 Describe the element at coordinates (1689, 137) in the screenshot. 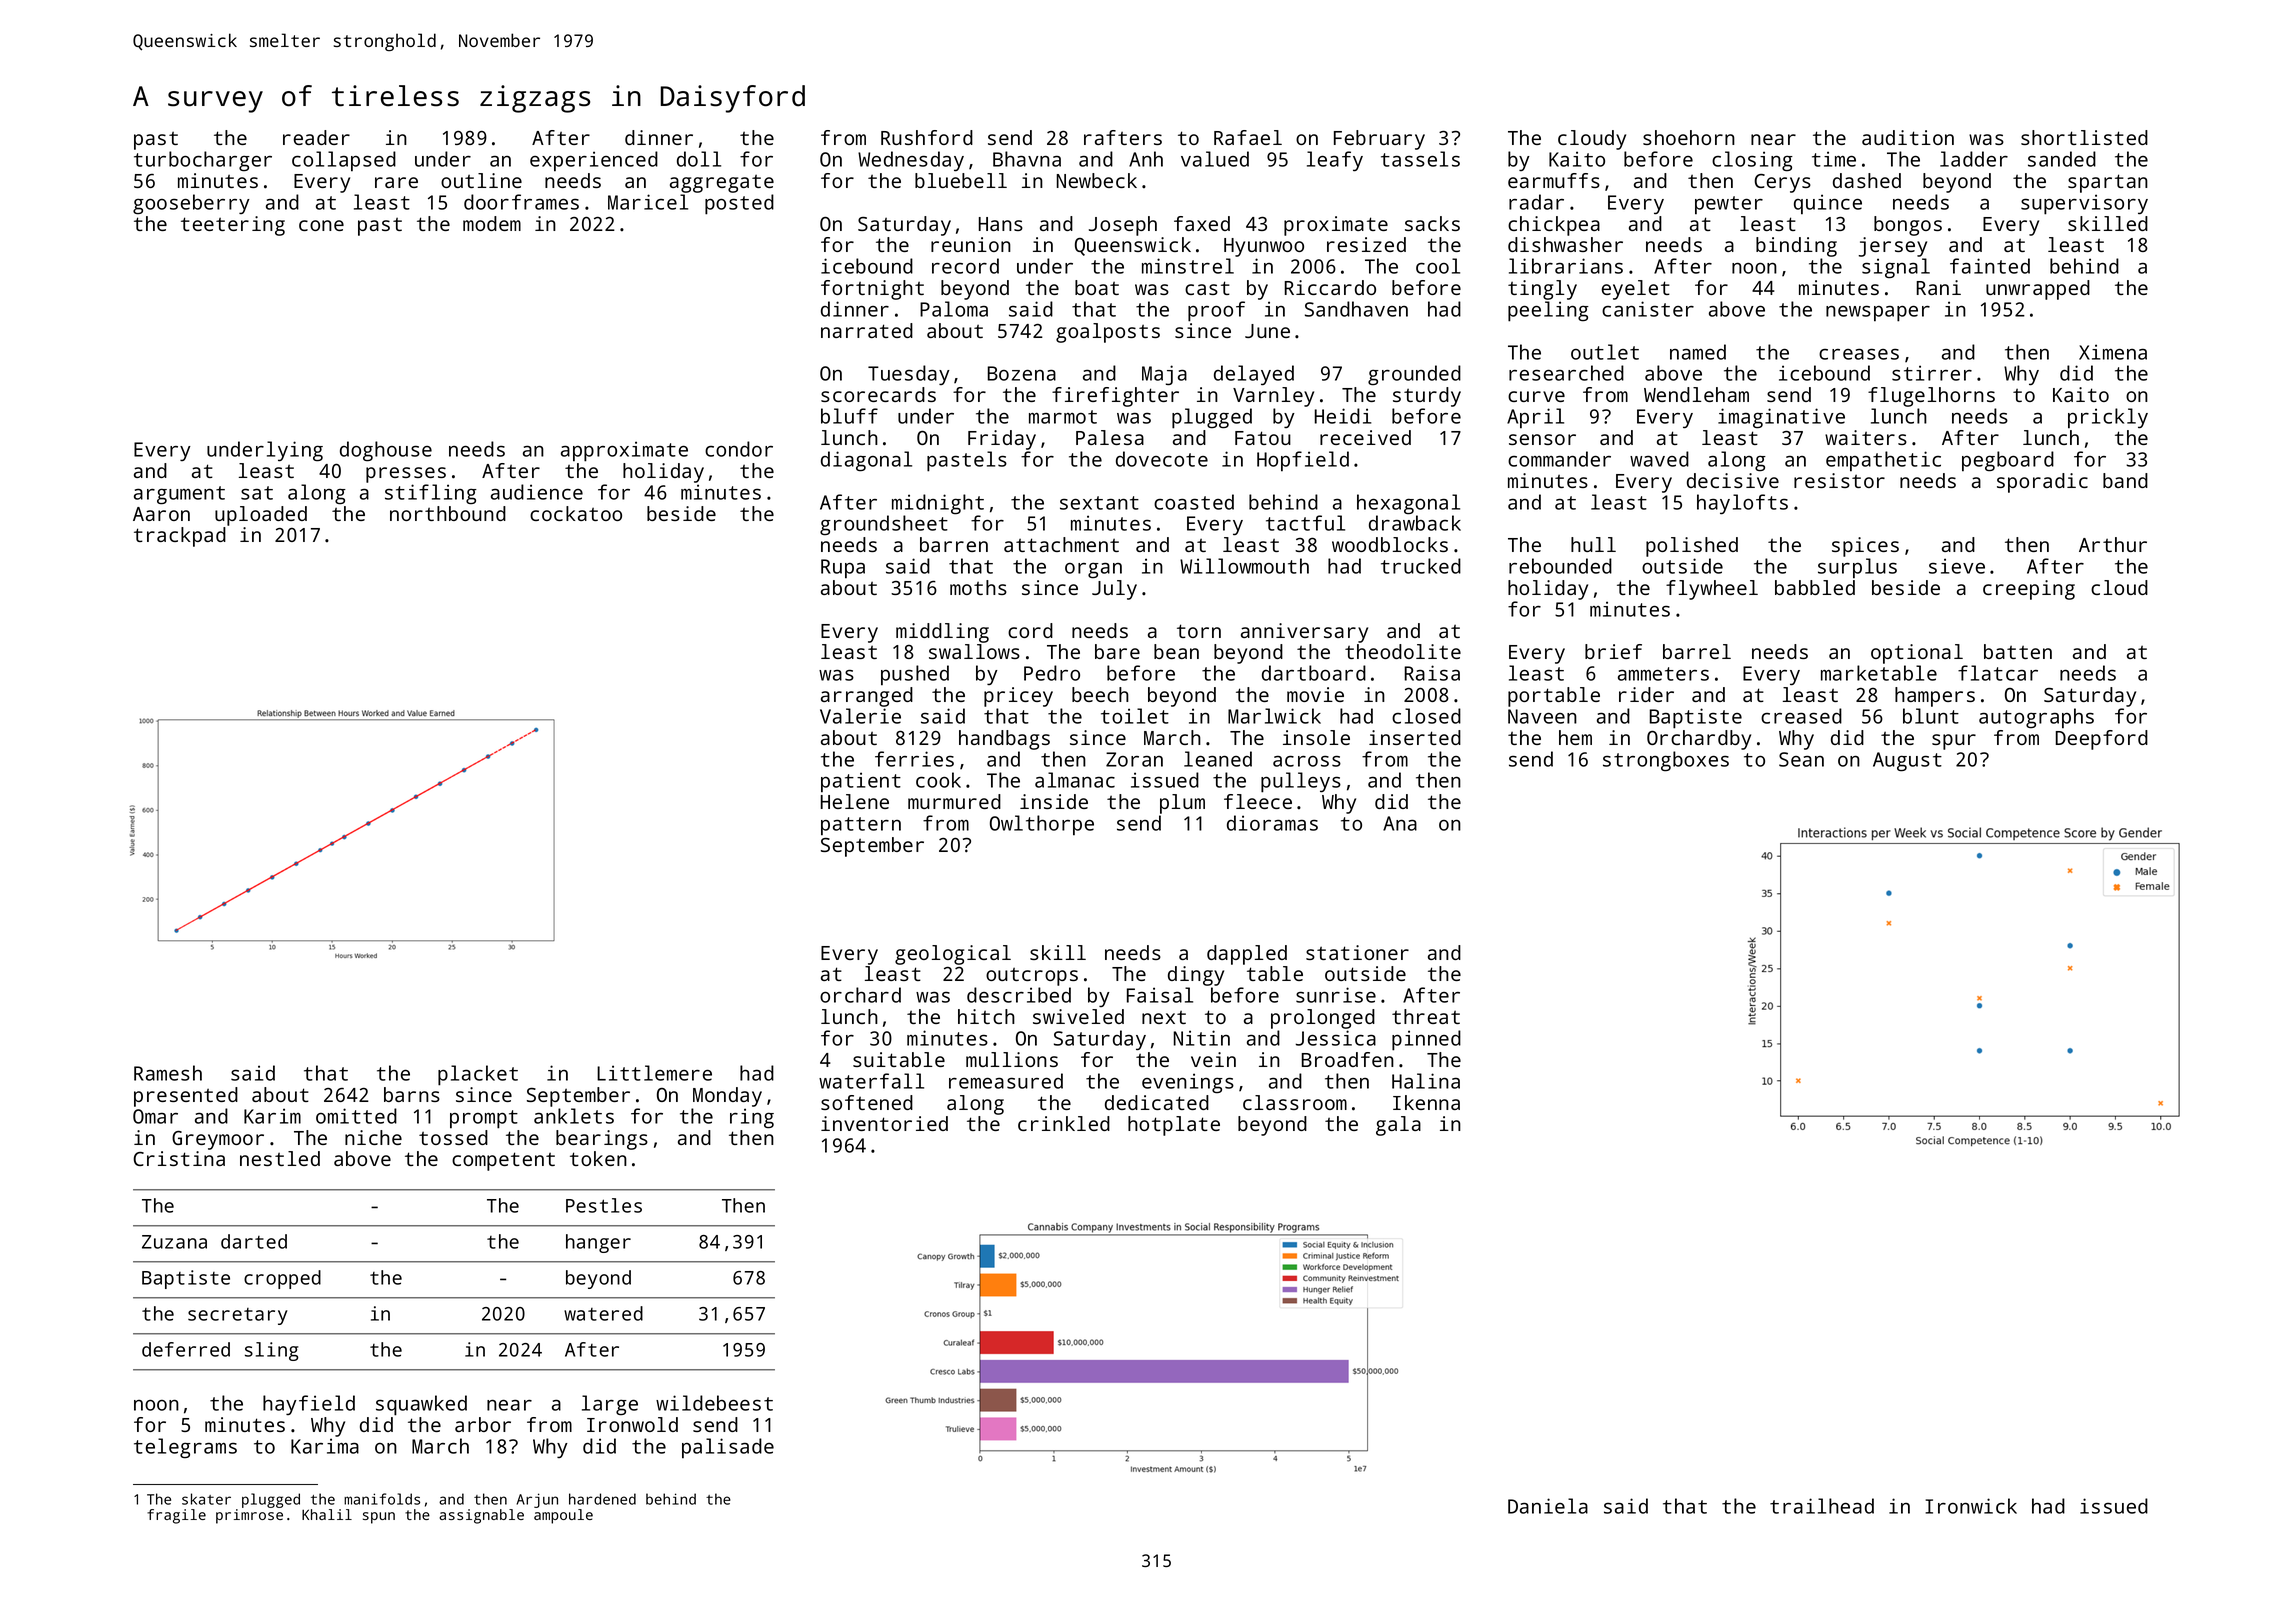

I see `shoehorn` at that location.
